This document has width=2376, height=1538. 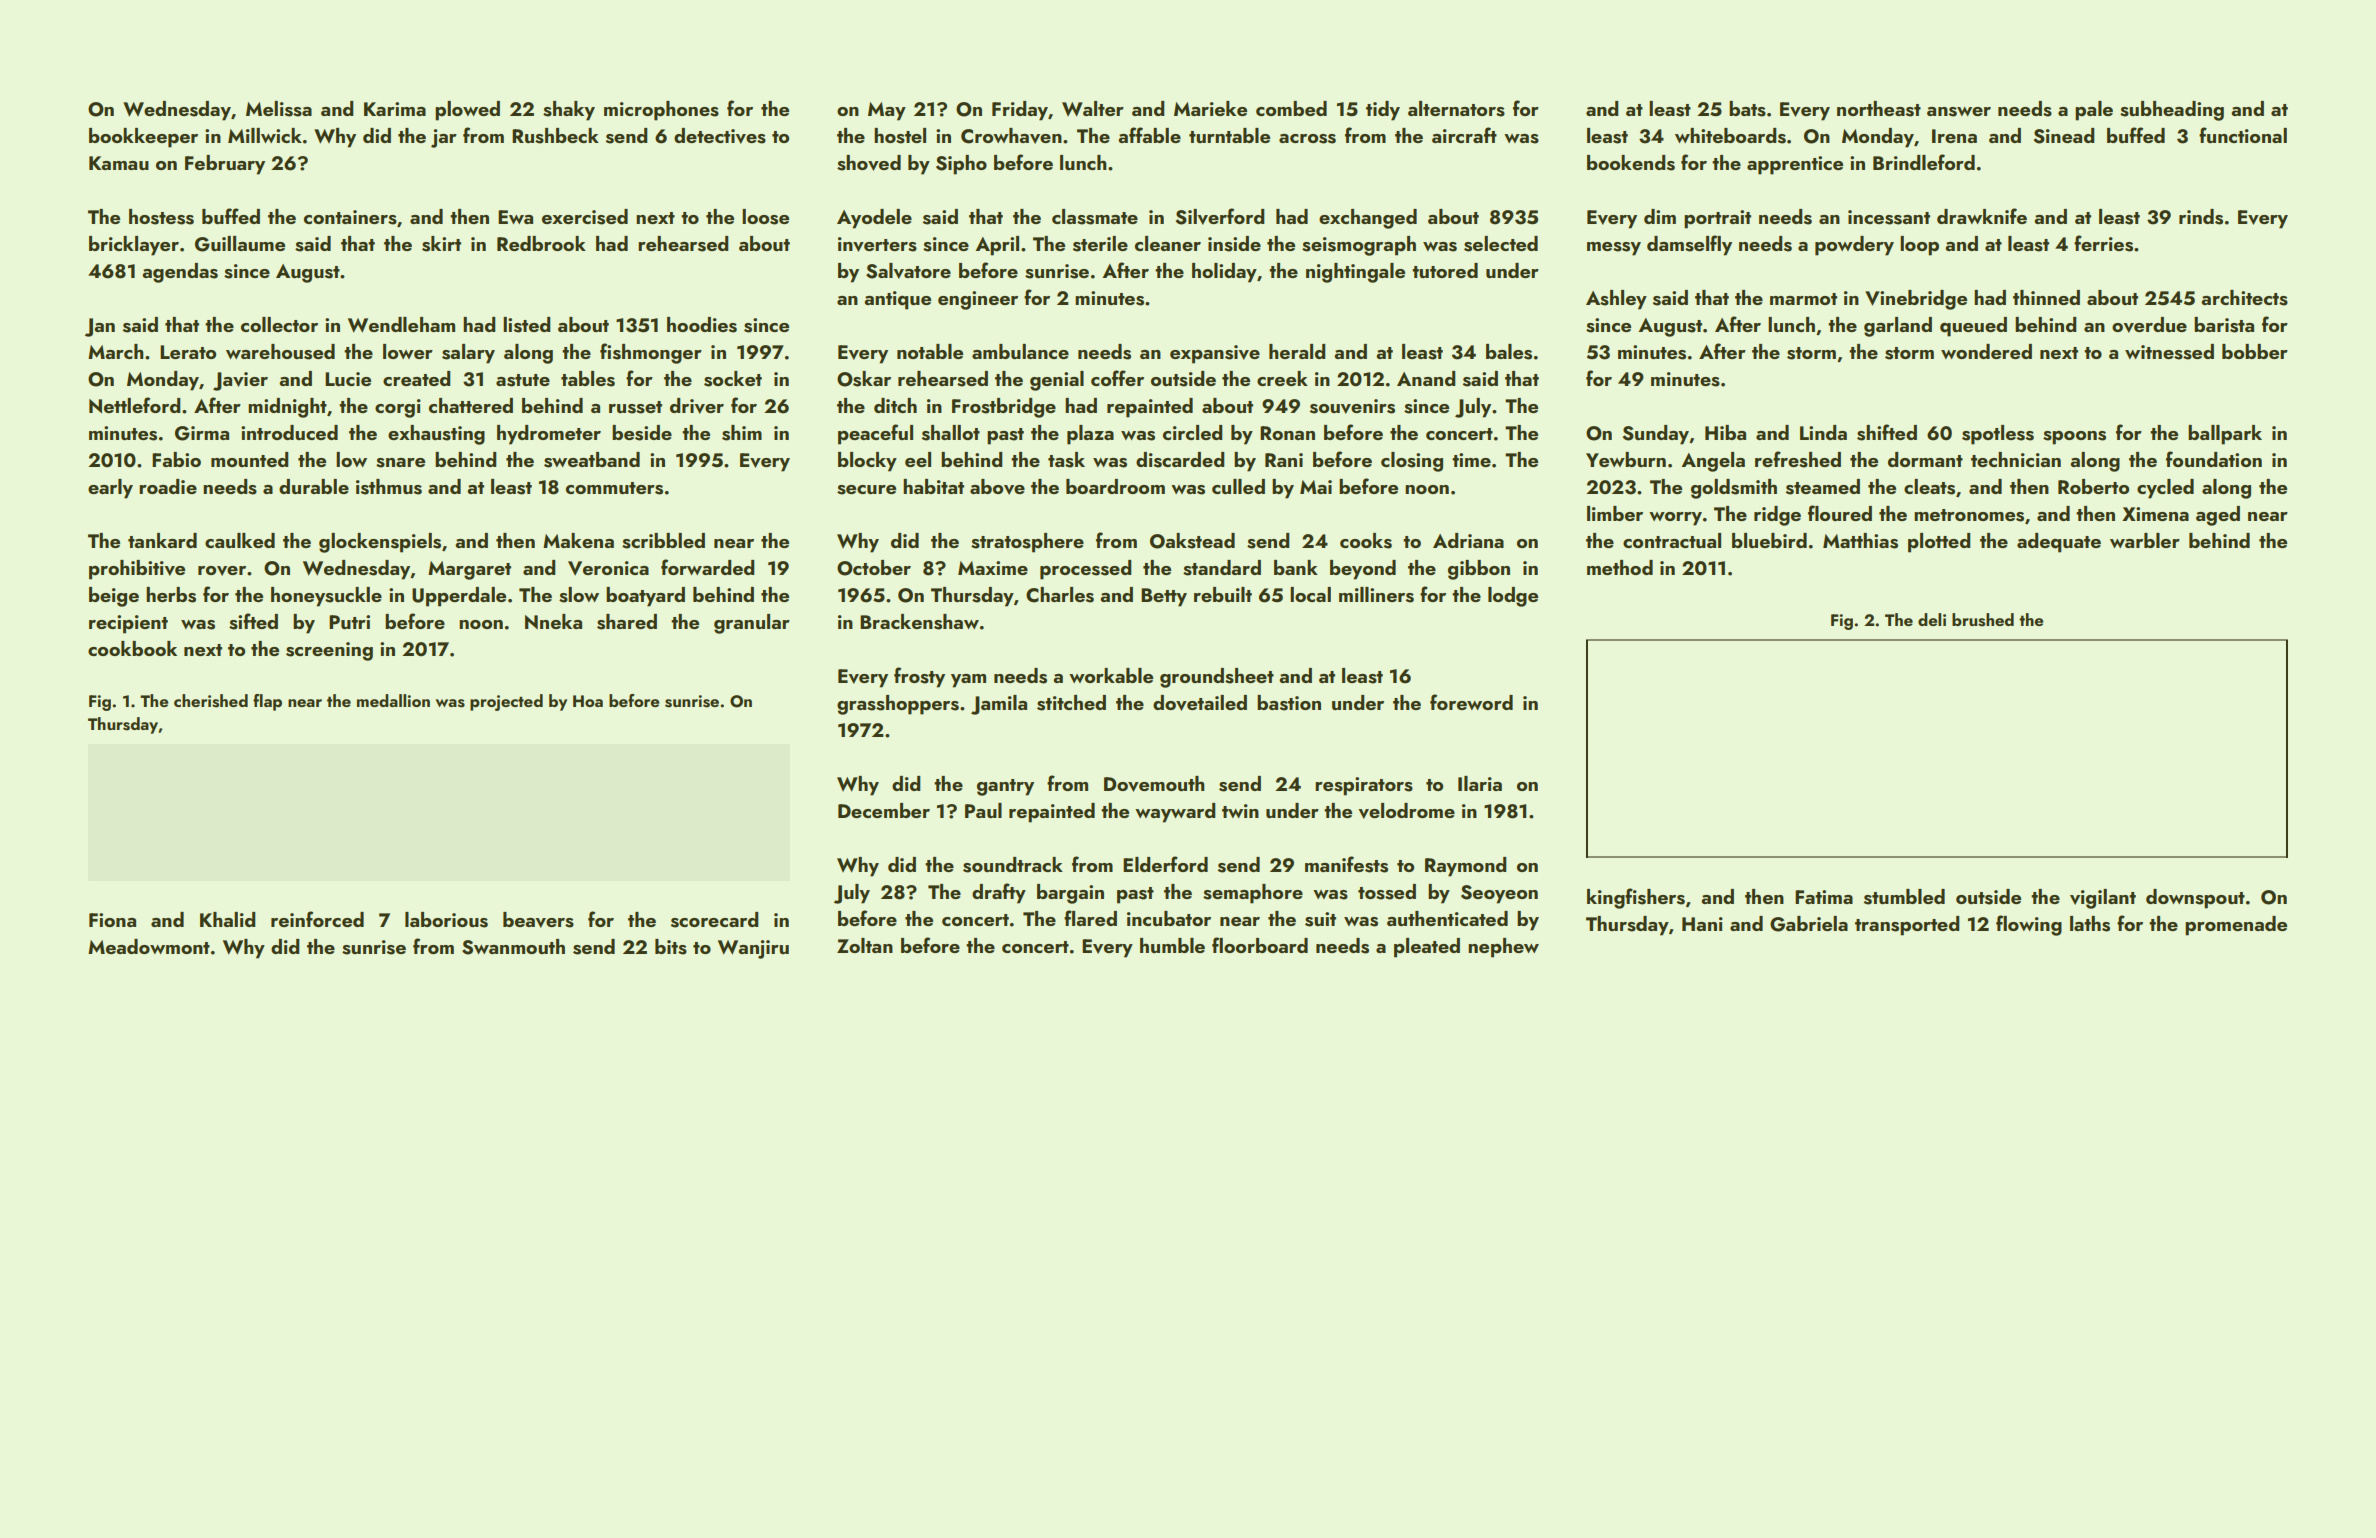 I want to click on bales, so click(x=1509, y=352).
